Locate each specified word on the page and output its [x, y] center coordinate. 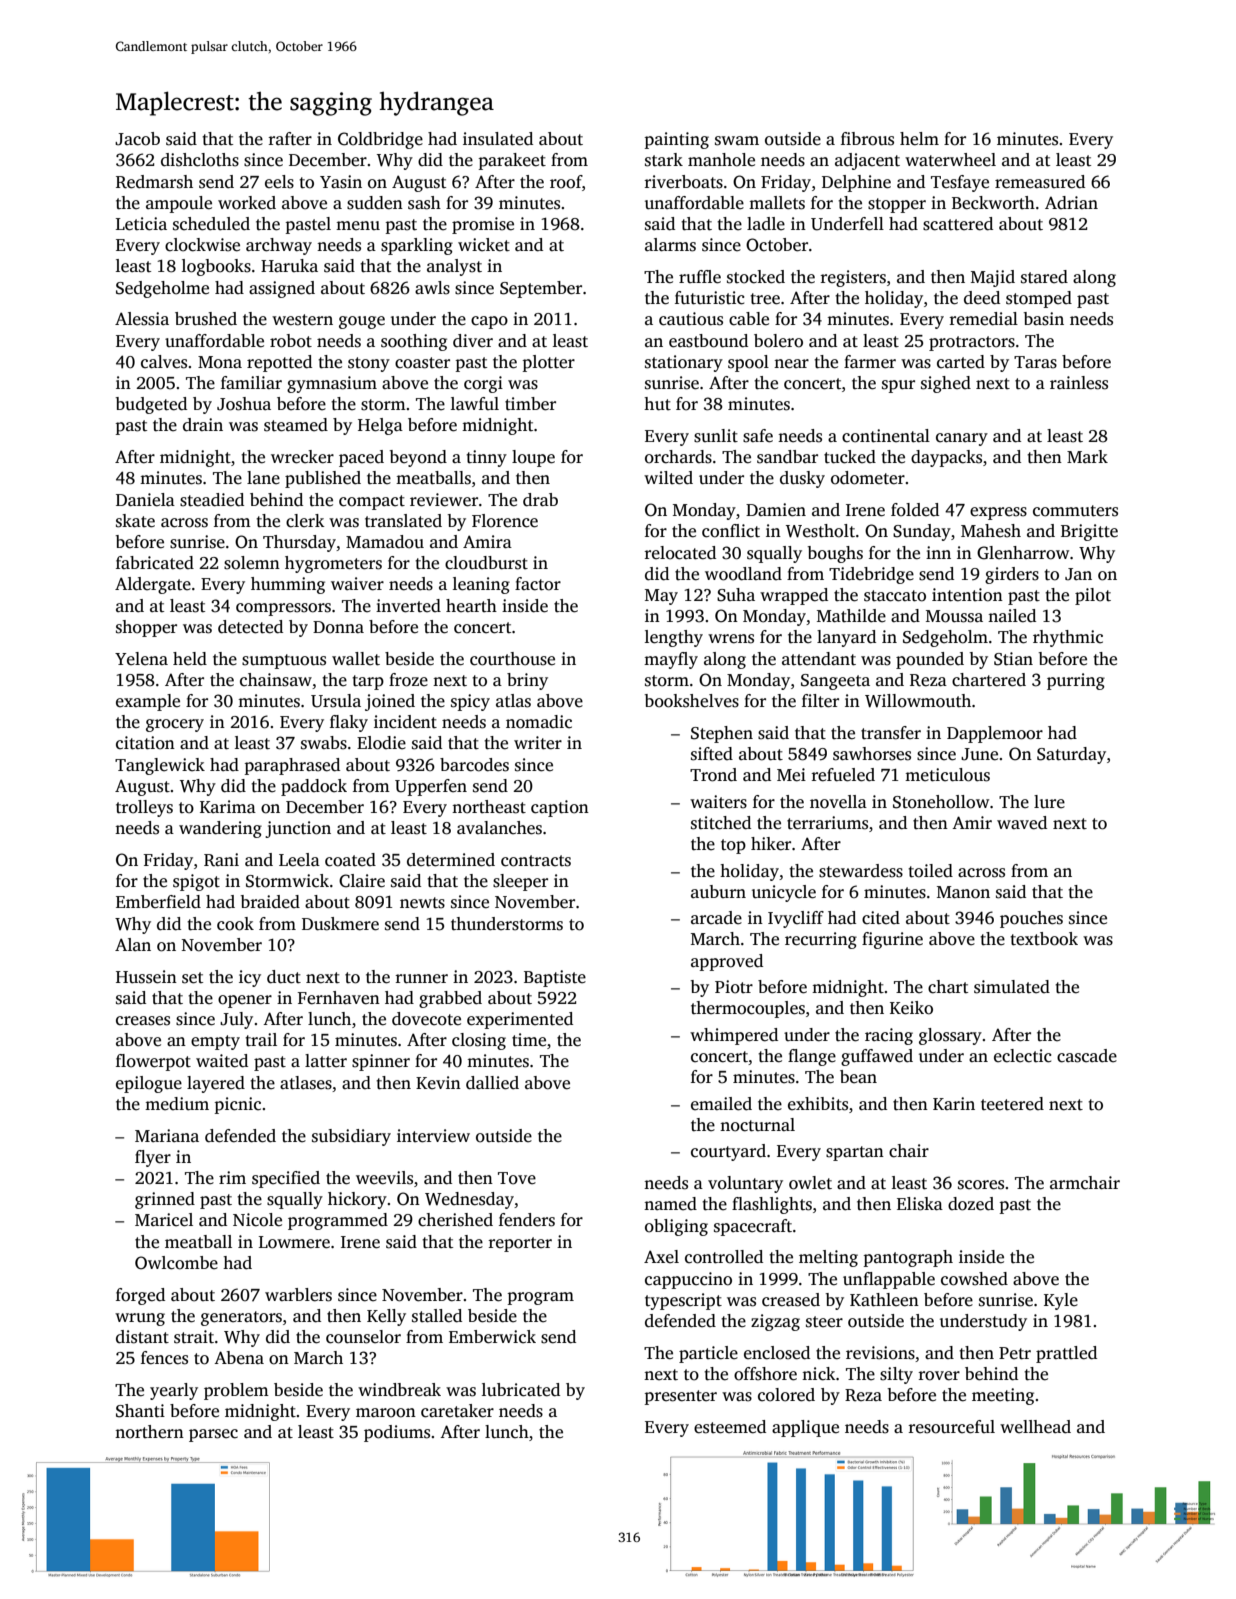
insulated [498, 139]
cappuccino [688, 1280]
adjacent [867, 161]
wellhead [1035, 1427]
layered [216, 1084]
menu [358, 226]
